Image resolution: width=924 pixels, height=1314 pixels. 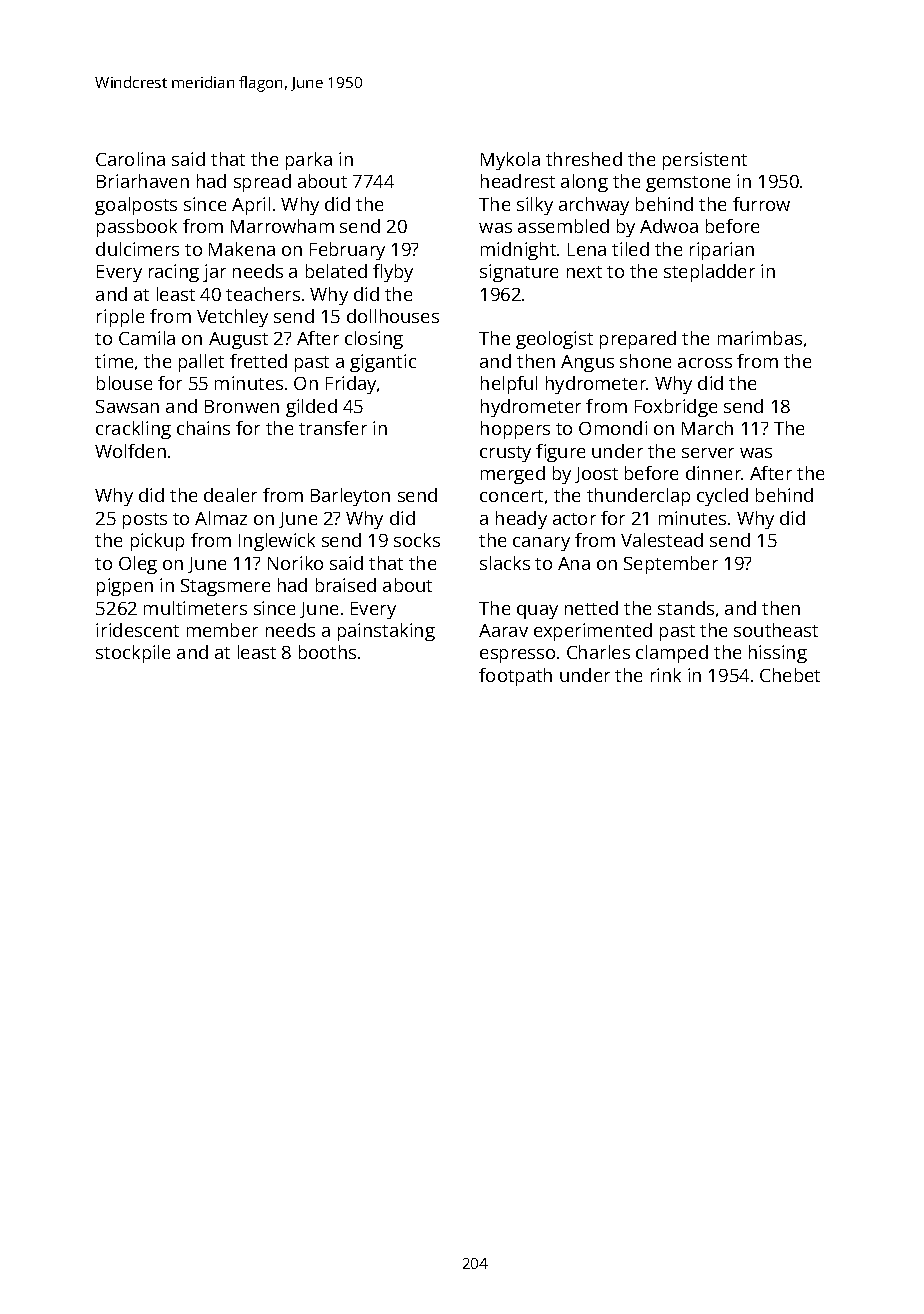 I want to click on parka, so click(x=309, y=161).
